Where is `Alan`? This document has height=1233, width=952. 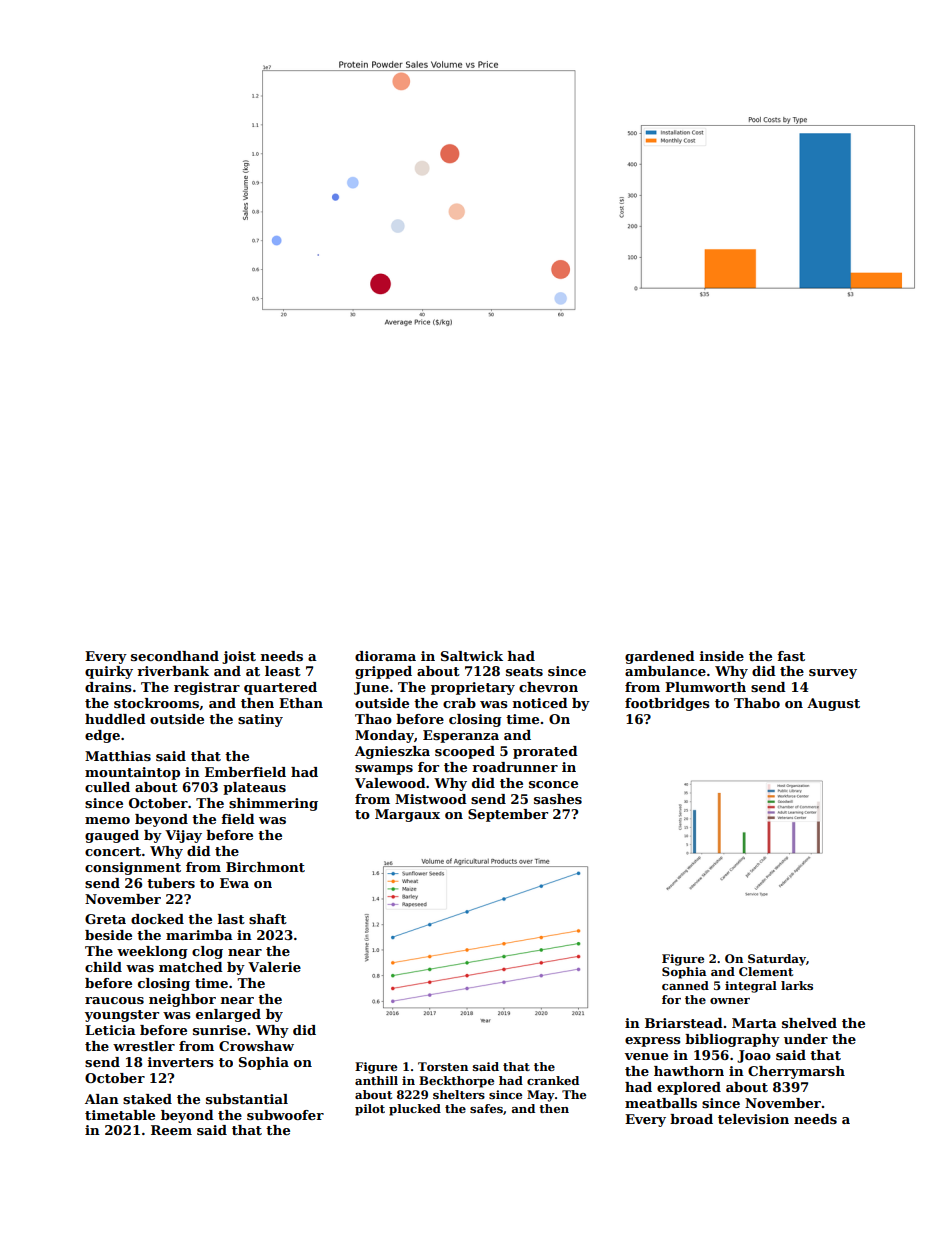
Alan is located at coordinates (102, 1099).
